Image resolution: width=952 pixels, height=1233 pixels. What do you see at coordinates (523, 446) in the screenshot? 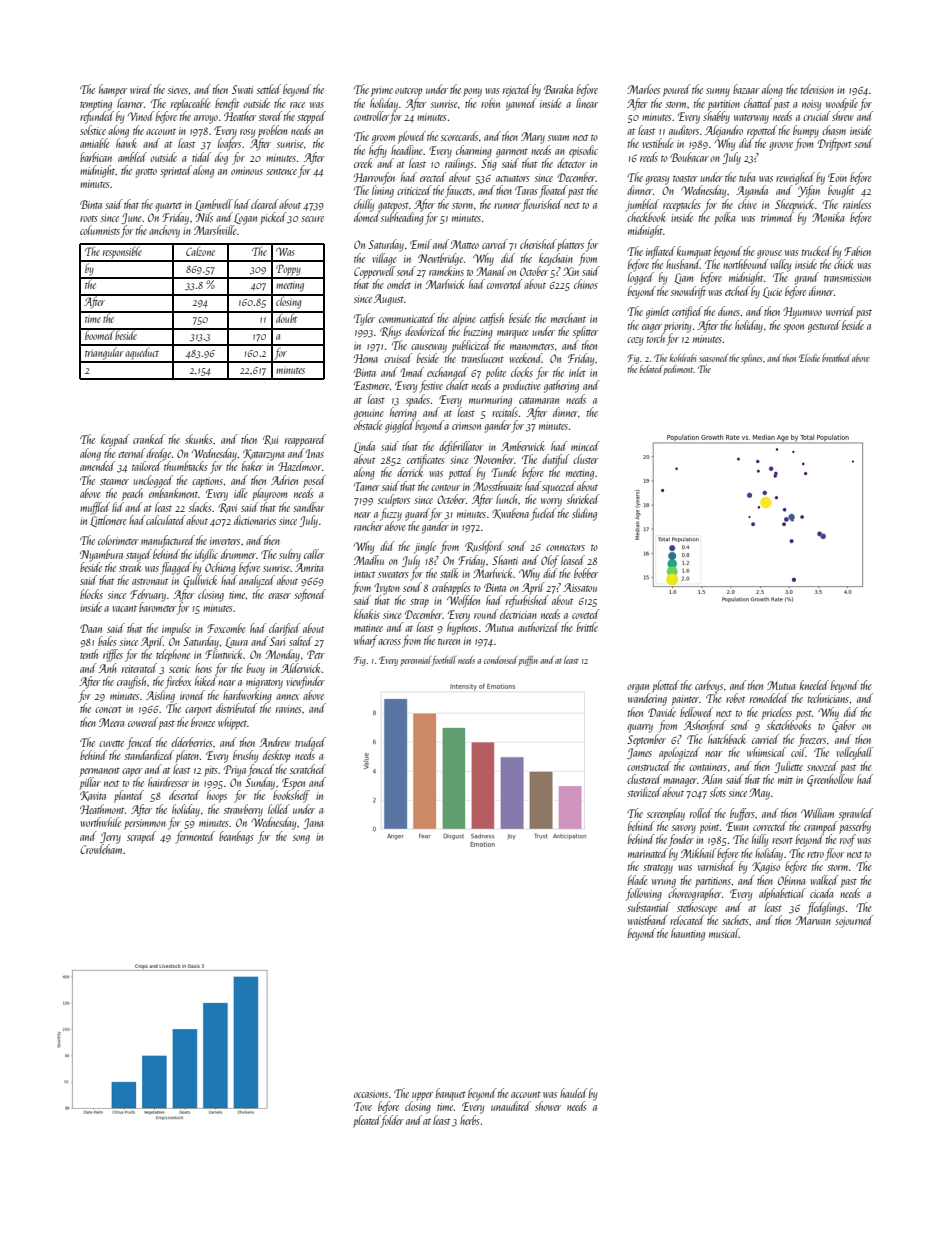
I see `Amberwick` at bounding box center [523, 446].
